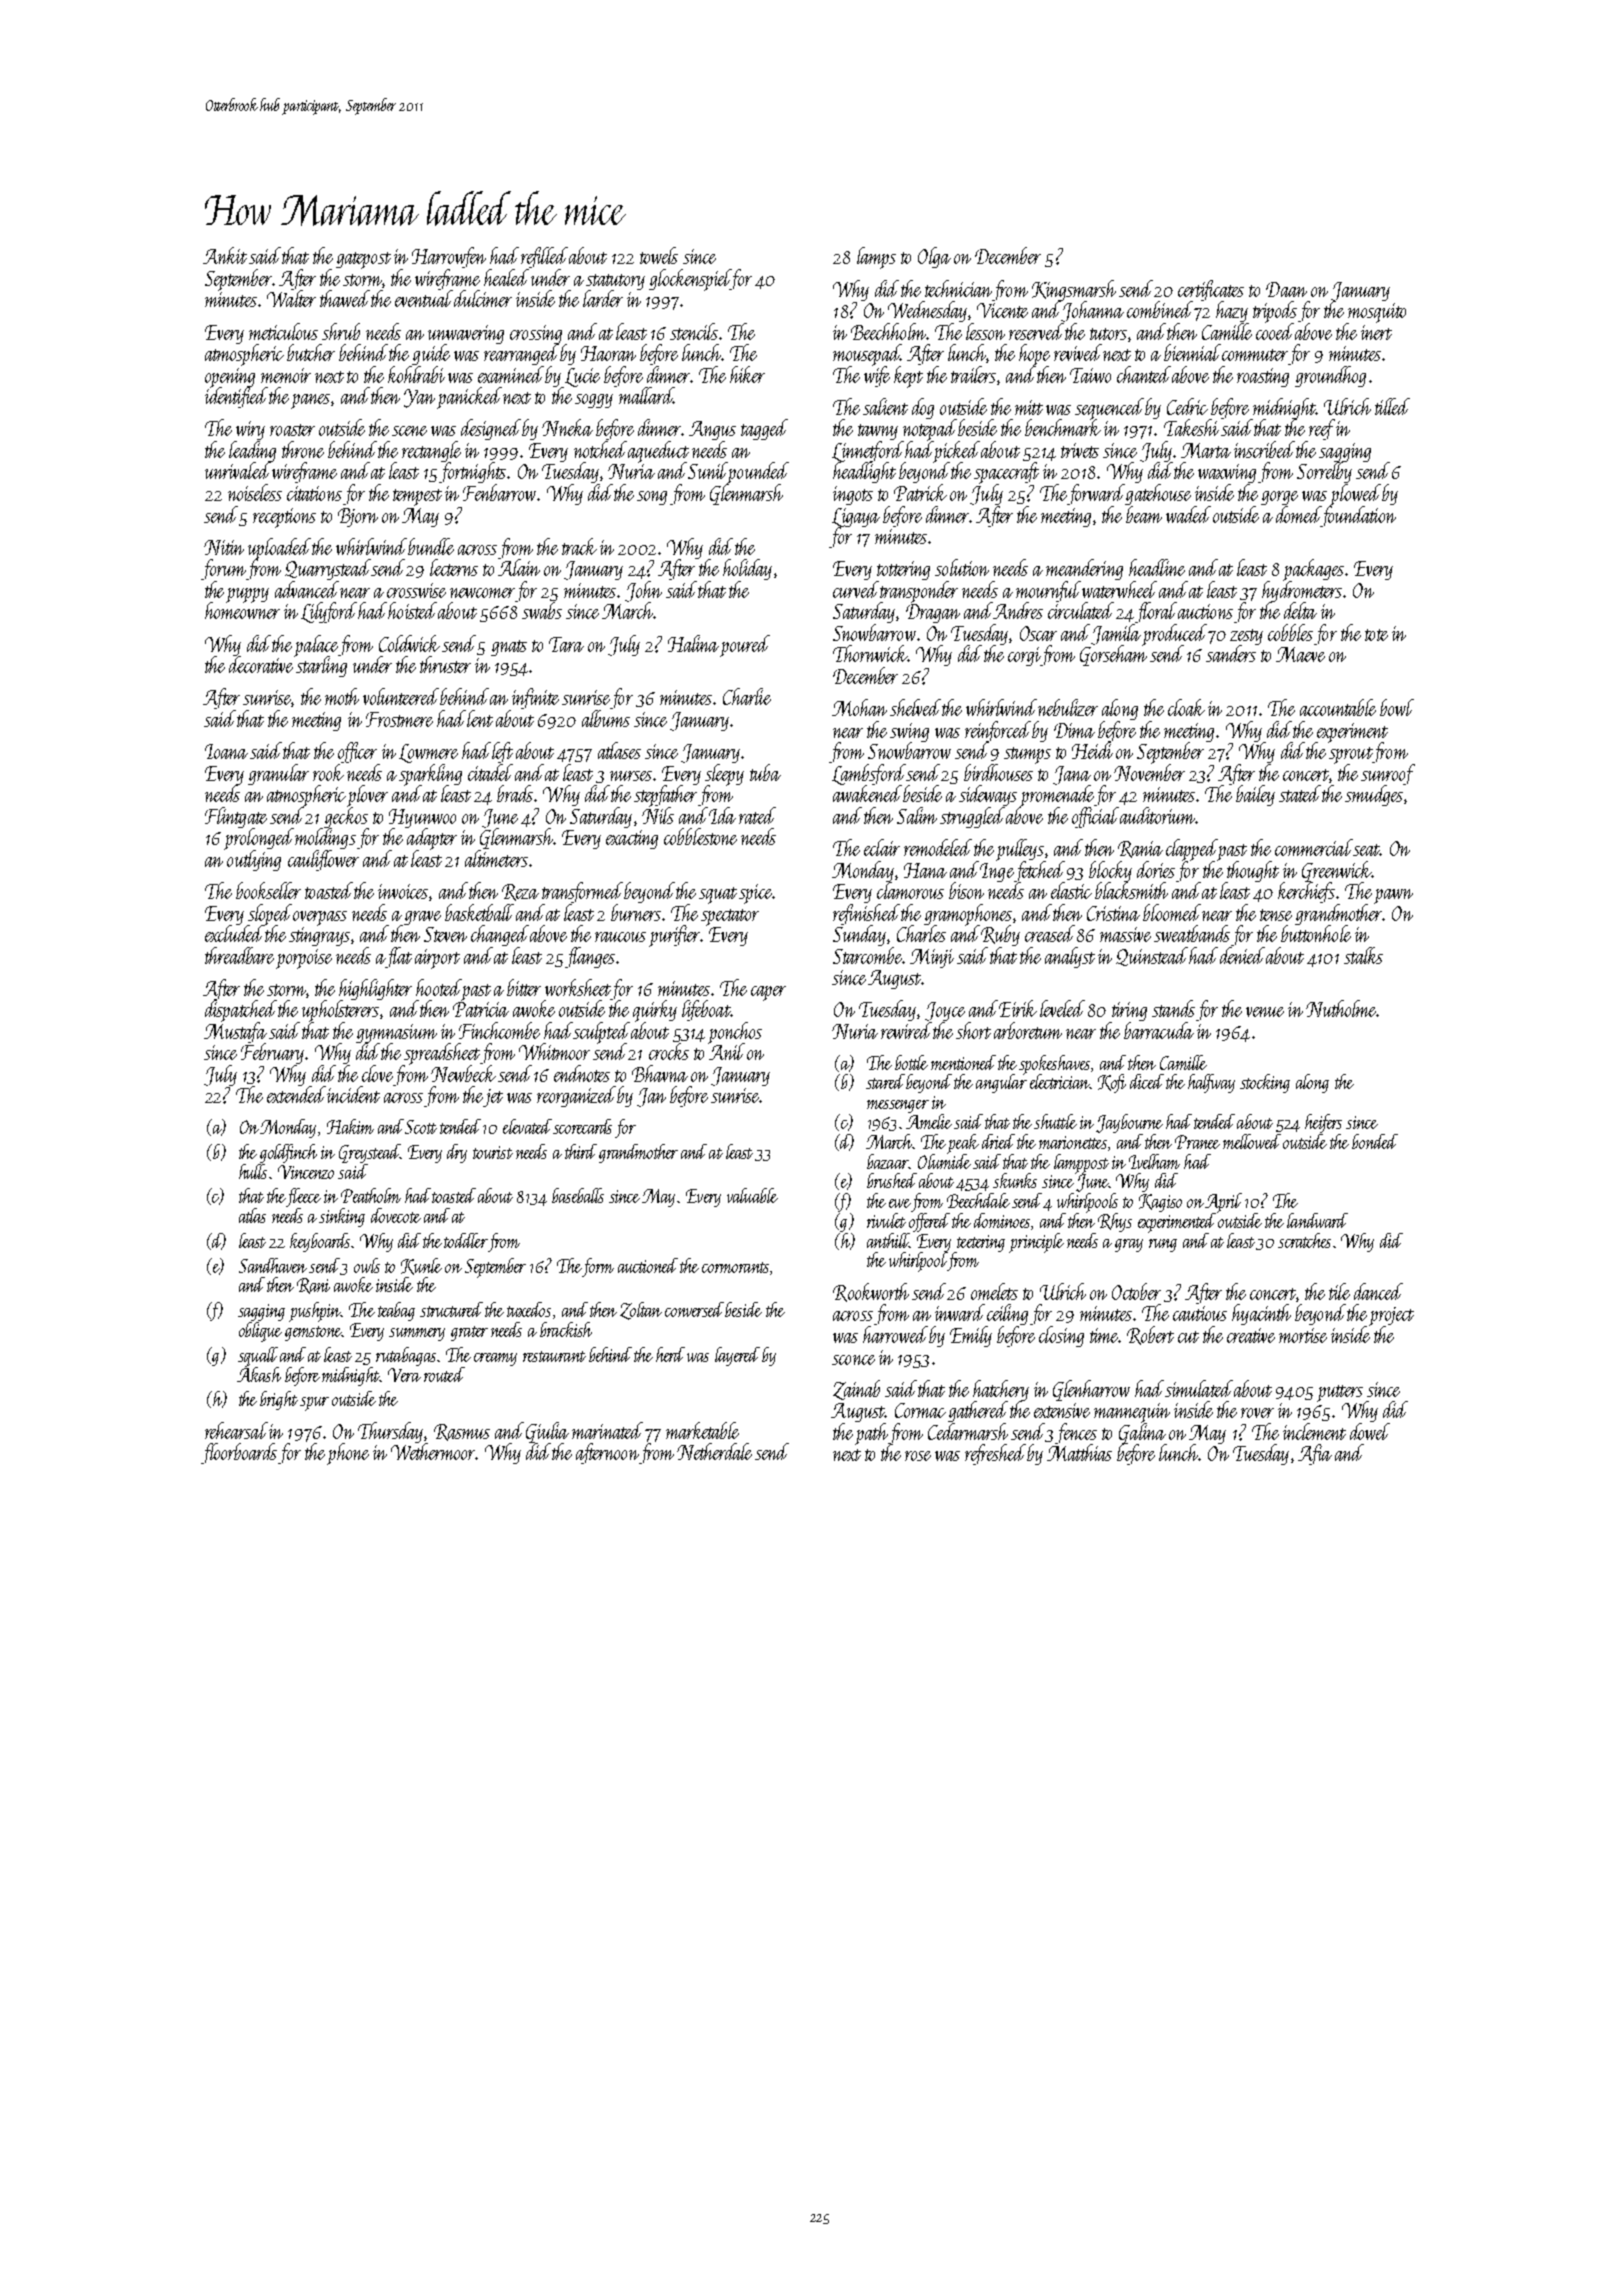 The image size is (1620, 2292). Describe the element at coordinates (1144, 514) in the page. I see `beam` at that location.
